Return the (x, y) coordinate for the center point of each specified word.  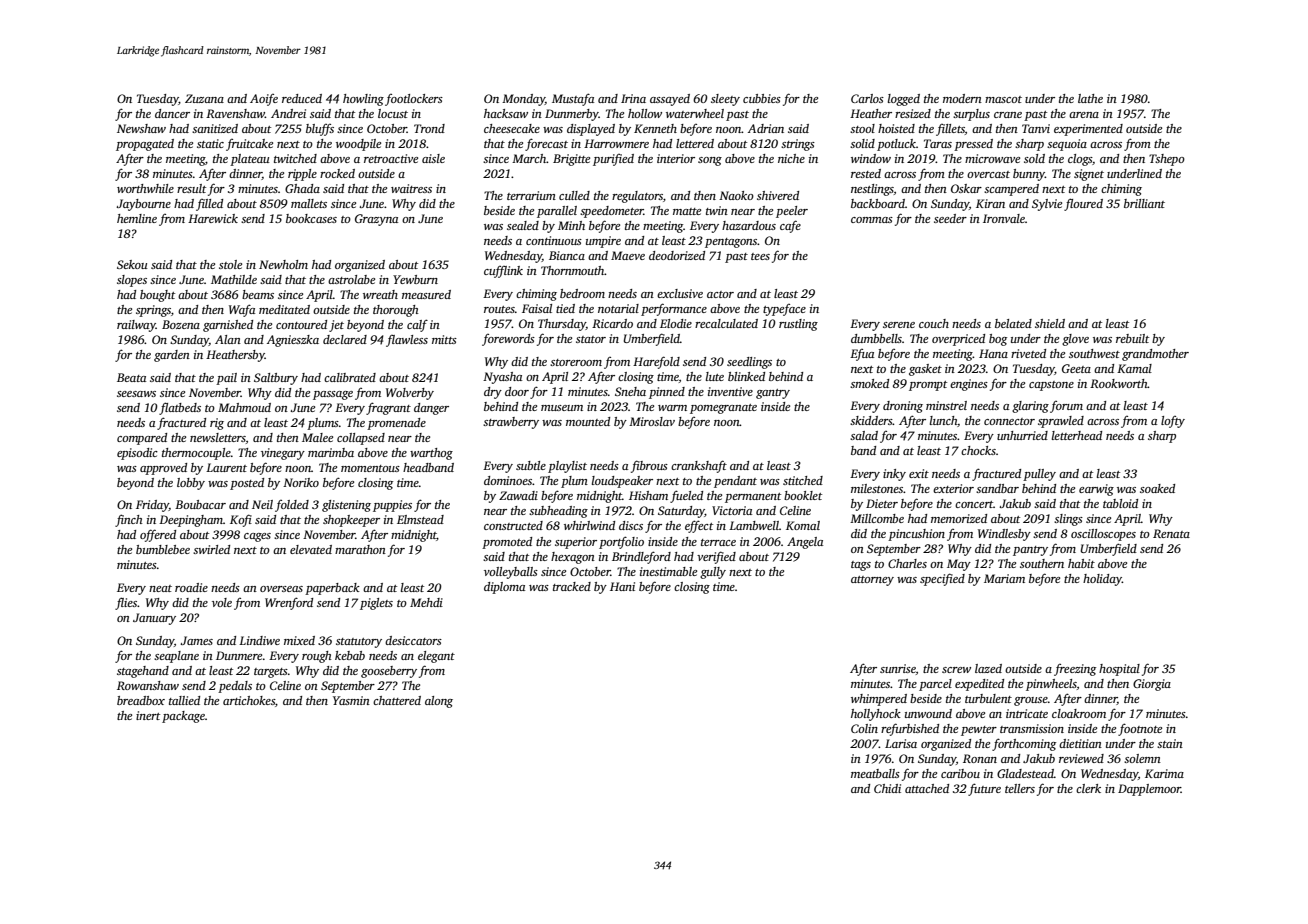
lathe (1090, 98)
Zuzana (204, 98)
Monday (523, 100)
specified (942, 579)
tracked (572, 586)
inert (148, 715)
